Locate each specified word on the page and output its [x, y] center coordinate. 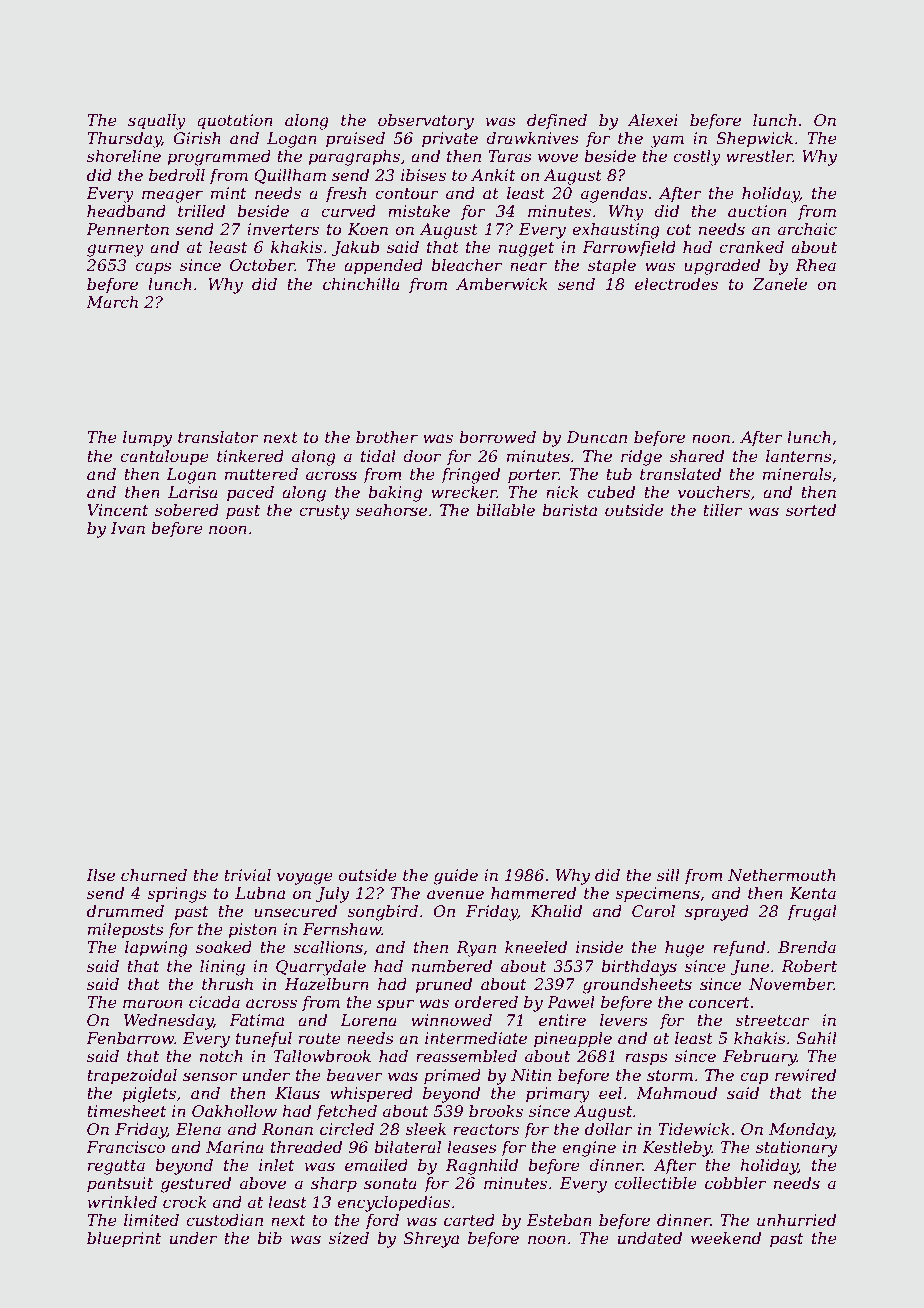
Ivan [128, 528]
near [528, 266]
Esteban [559, 1220]
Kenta [813, 893]
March [112, 302]
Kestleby [677, 1149]
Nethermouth [782, 875]
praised [355, 140]
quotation [235, 122]
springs [177, 895]
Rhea [815, 265]
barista [569, 510]
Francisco [125, 1147]
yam [667, 141]
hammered [533, 893]
